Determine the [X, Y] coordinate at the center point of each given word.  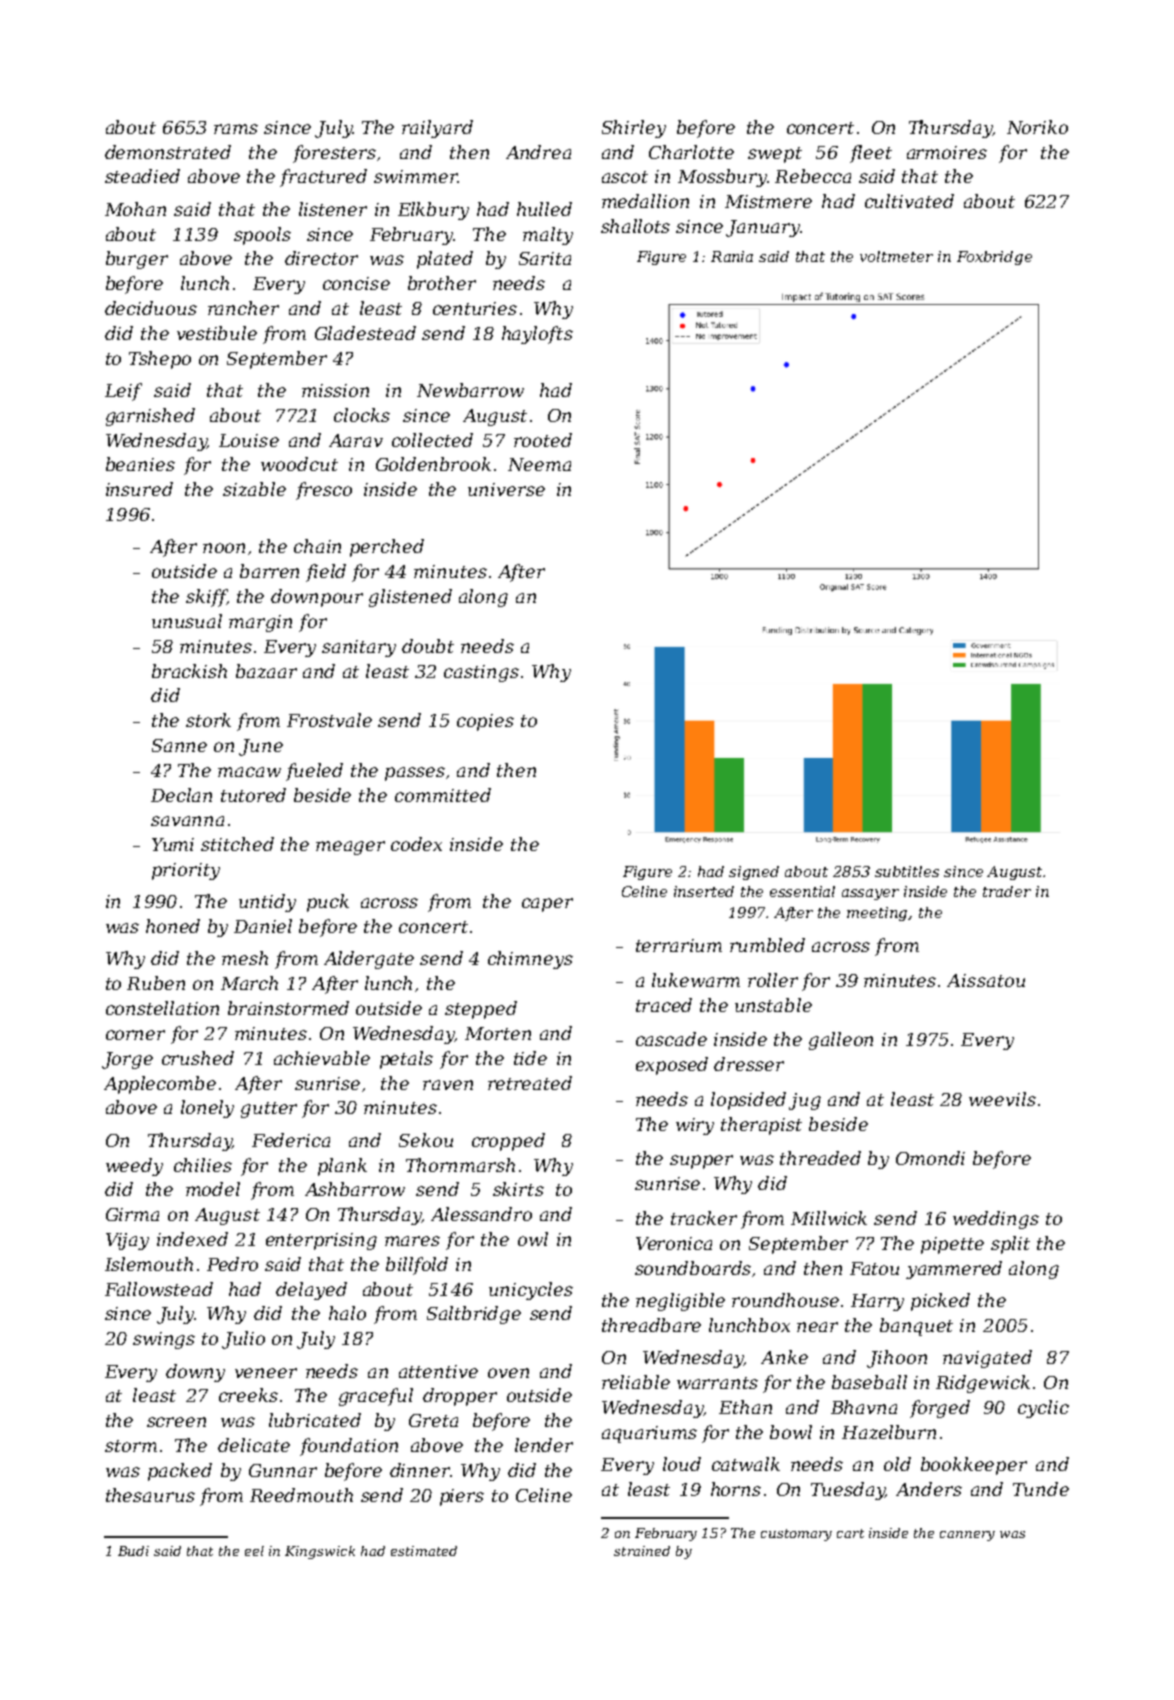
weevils [1002, 1099]
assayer [870, 894]
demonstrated [168, 152]
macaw [249, 772]
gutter [269, 1110]
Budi [133, 1551]
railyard [437, 129]
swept [775, 155]
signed [754, 873]
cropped [508, 1142]
